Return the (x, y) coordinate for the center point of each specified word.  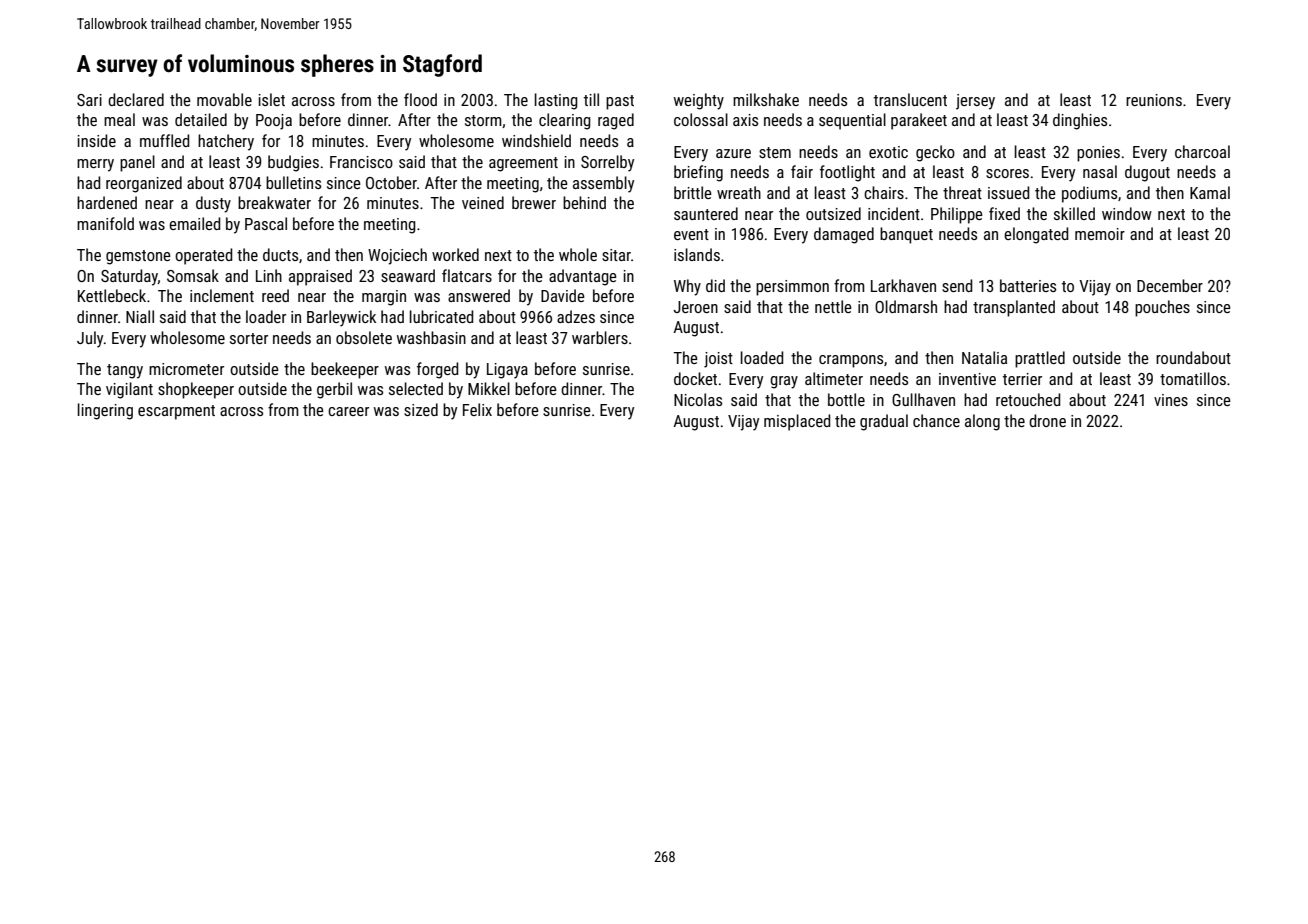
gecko (935, 153)
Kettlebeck (112, 295)
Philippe (957, 215)
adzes (576, 316)
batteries (1028, 285)
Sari (89, 100)
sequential (852, 121)
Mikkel (489, 388)
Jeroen (696, 307)
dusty (213, 204)
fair (802, 171)
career (348, 411)
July (90, 339)
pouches (1162, 308)
